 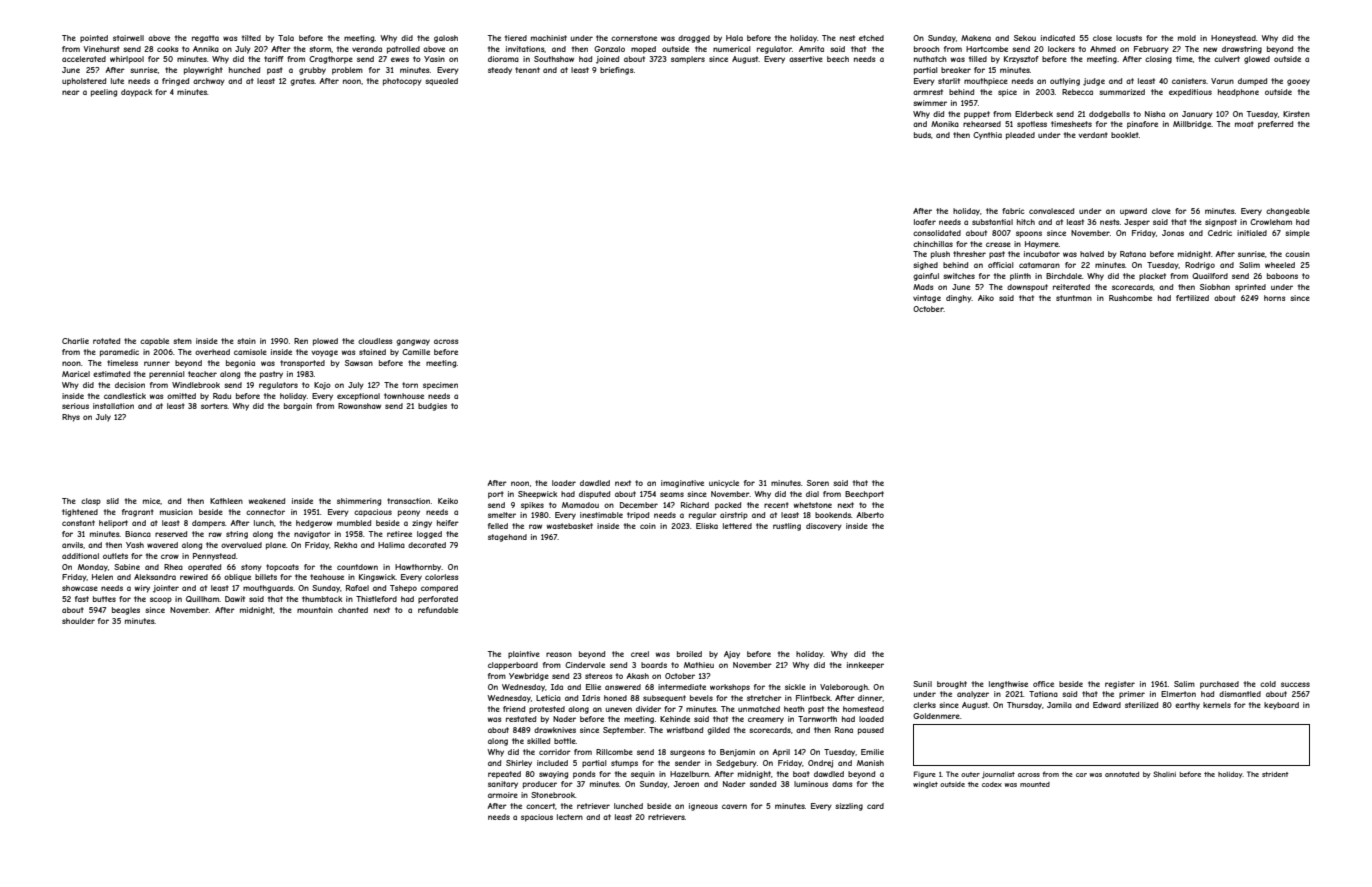 What do you see at coordinates (127, 60) in the image?
I see `whirlpool` at bounding box center [127, 60].
